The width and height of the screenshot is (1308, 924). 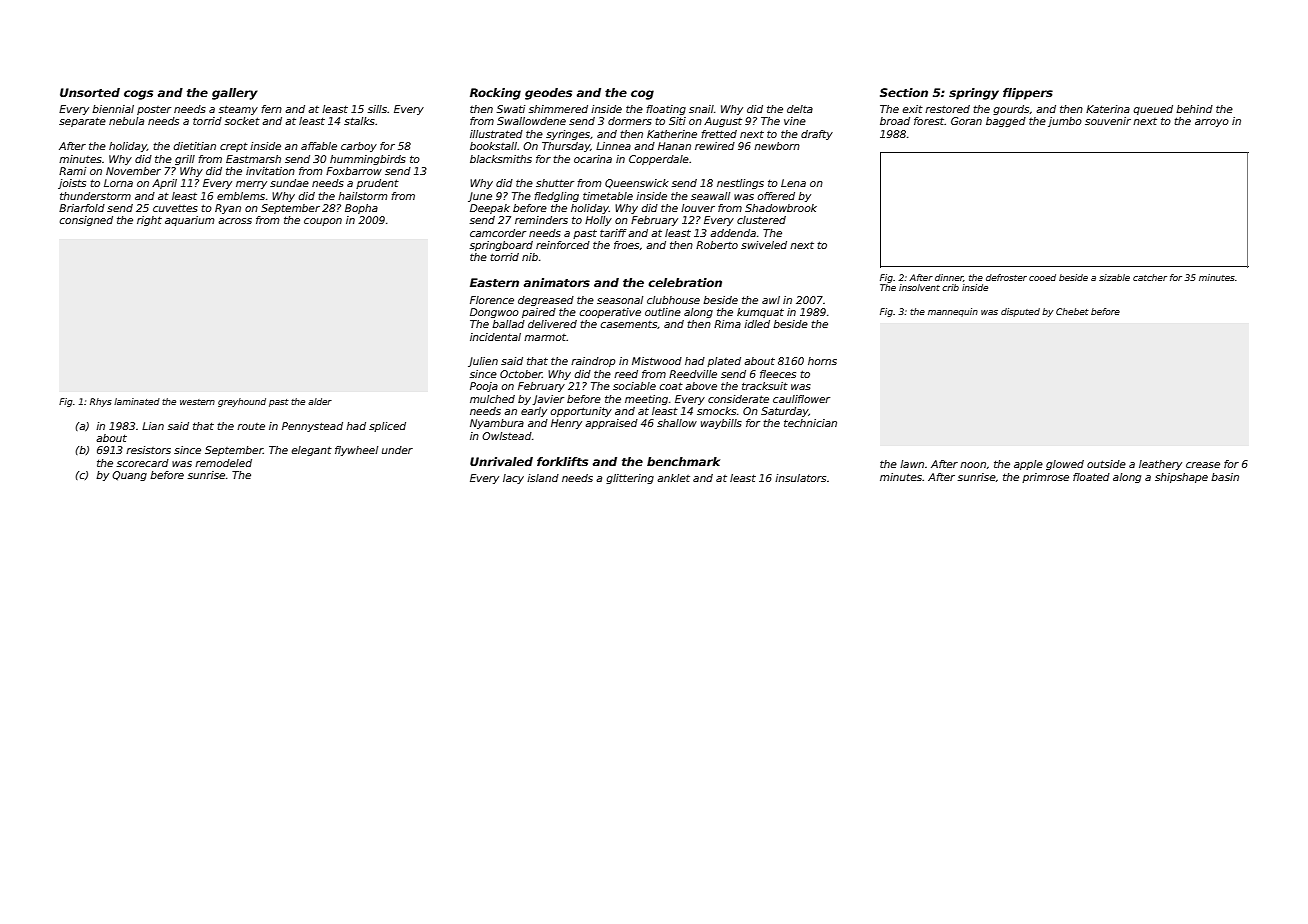 What do you see at coordinates (513, 479) in the screenshot?
I see `lacy` at bounding box center [513, 479].
